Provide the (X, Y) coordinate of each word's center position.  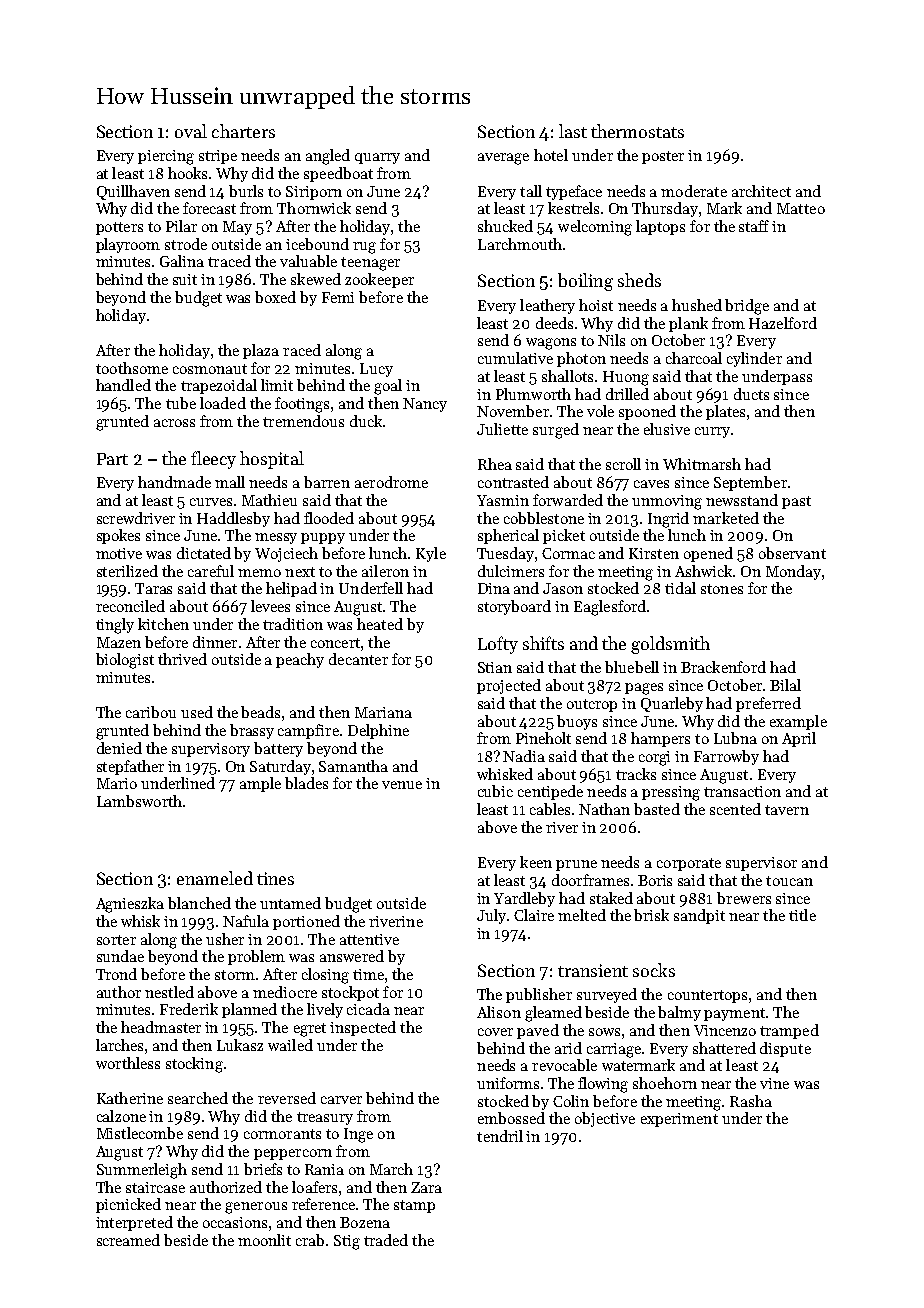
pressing (671, 793)
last (573, 131)
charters (243, 131)
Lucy (376, 370)
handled (123, 385)
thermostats (637, 131)
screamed (128, 1240)
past (796, 502)
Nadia (524, 756)
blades (306, 783)
